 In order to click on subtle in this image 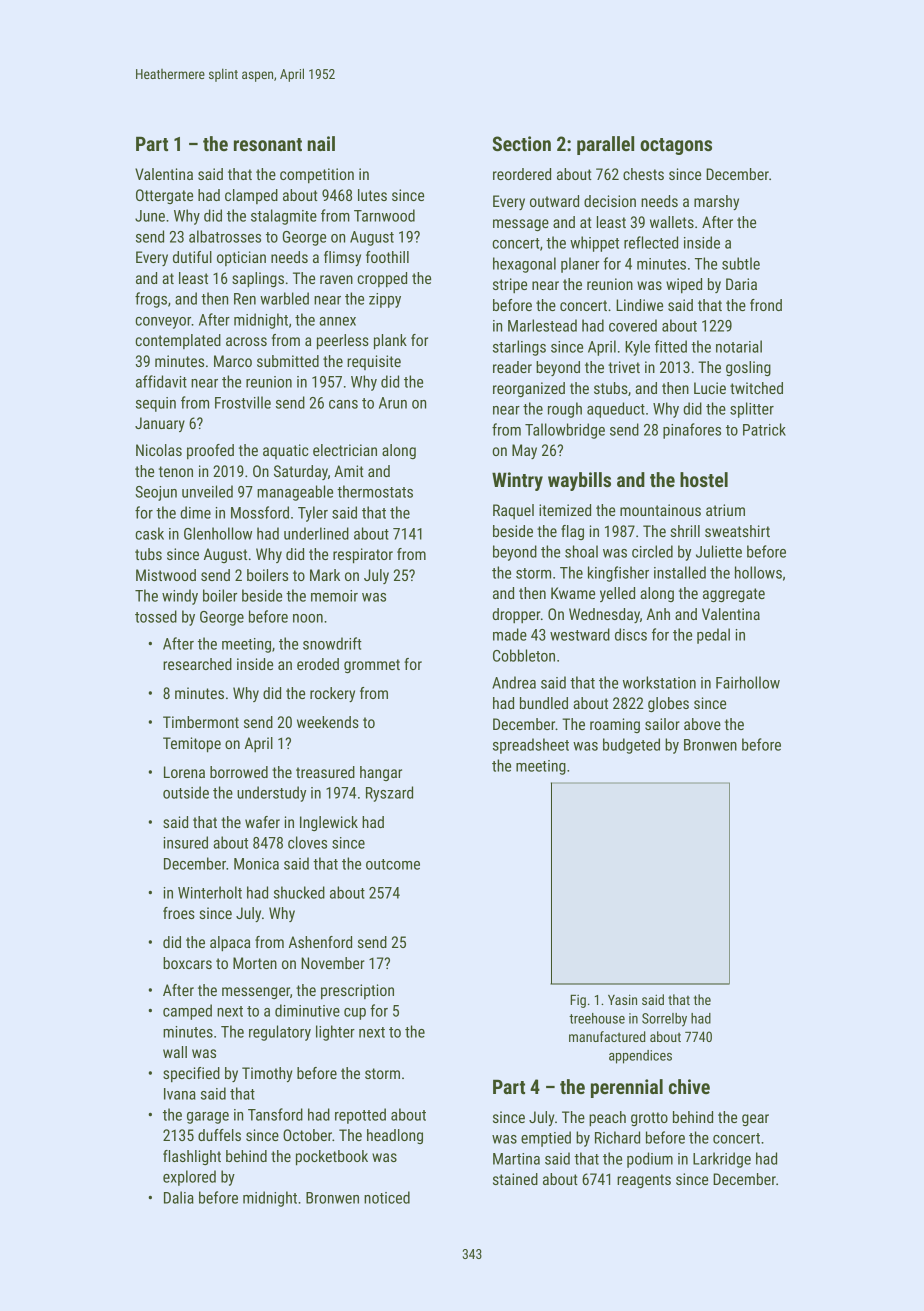, I will do `click(741, 263)`.
